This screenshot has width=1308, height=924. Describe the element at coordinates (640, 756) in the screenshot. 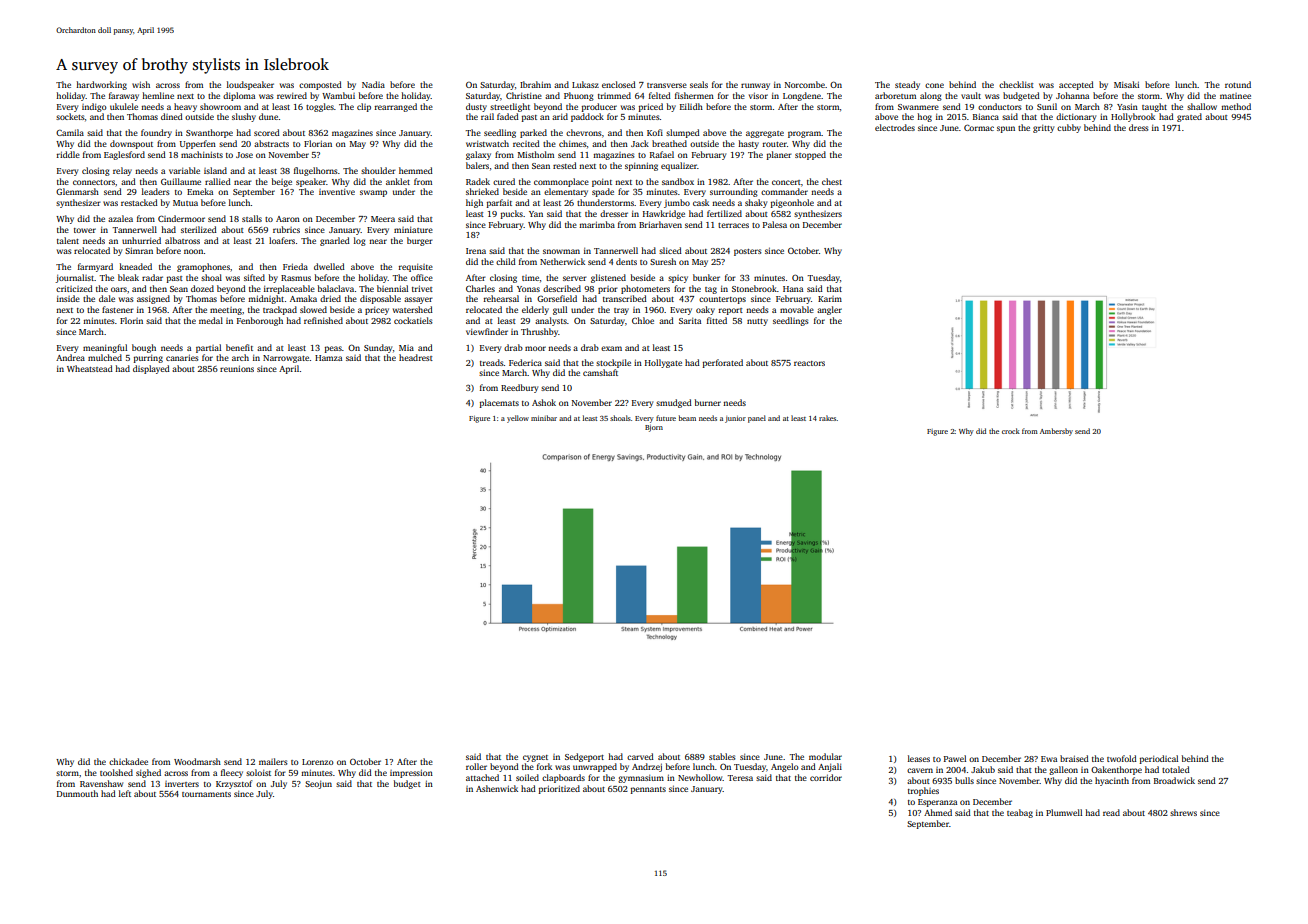

I see `carved` at that location.
